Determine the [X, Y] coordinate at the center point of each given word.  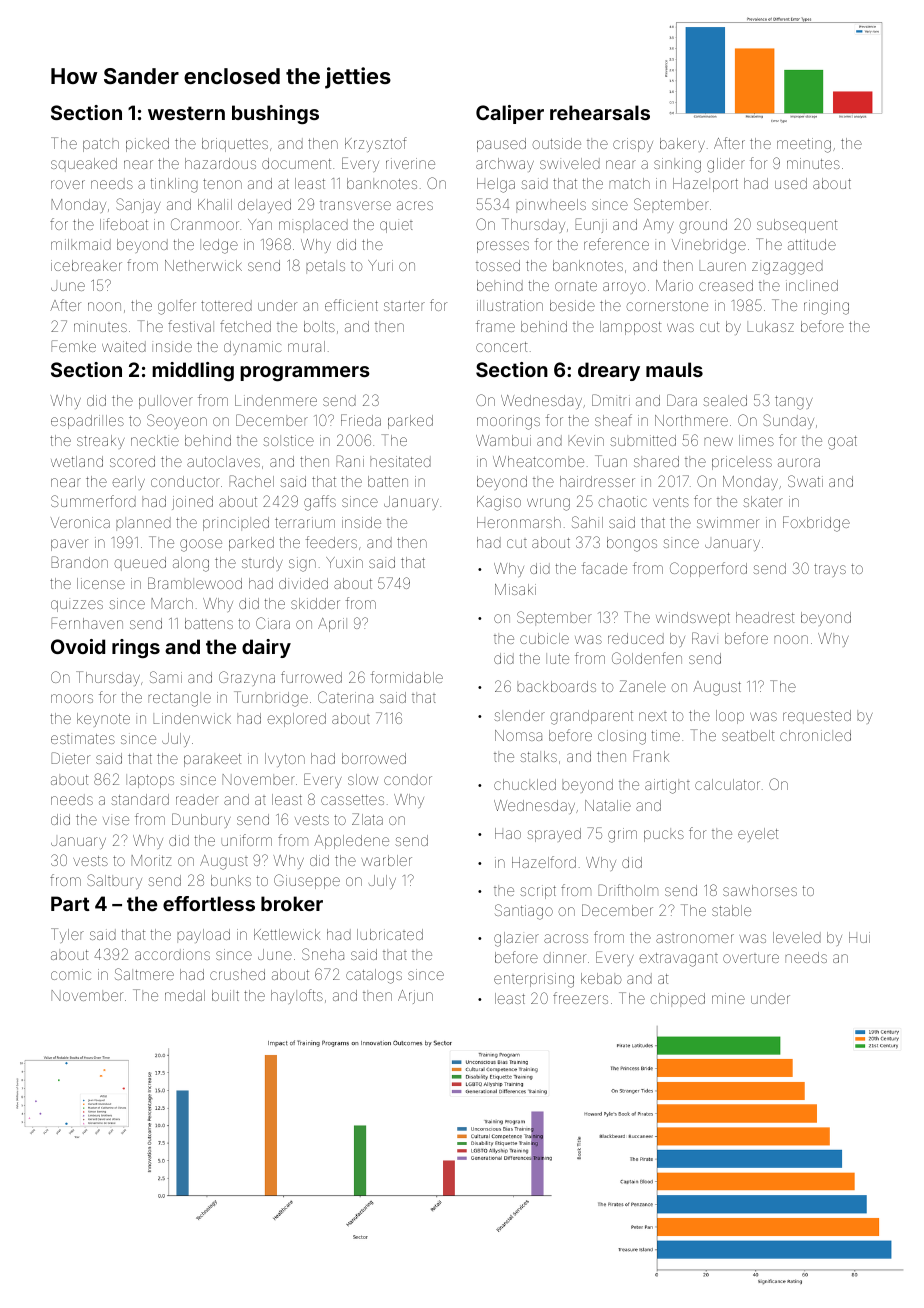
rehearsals [600, 112]
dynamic [253, 348]
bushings [275, 114]
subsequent [797, 226]
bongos [632, 544]
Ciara [273, 623]
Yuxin [344, 562]
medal [185, 995]
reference [616, 244]
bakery [682, 145]
